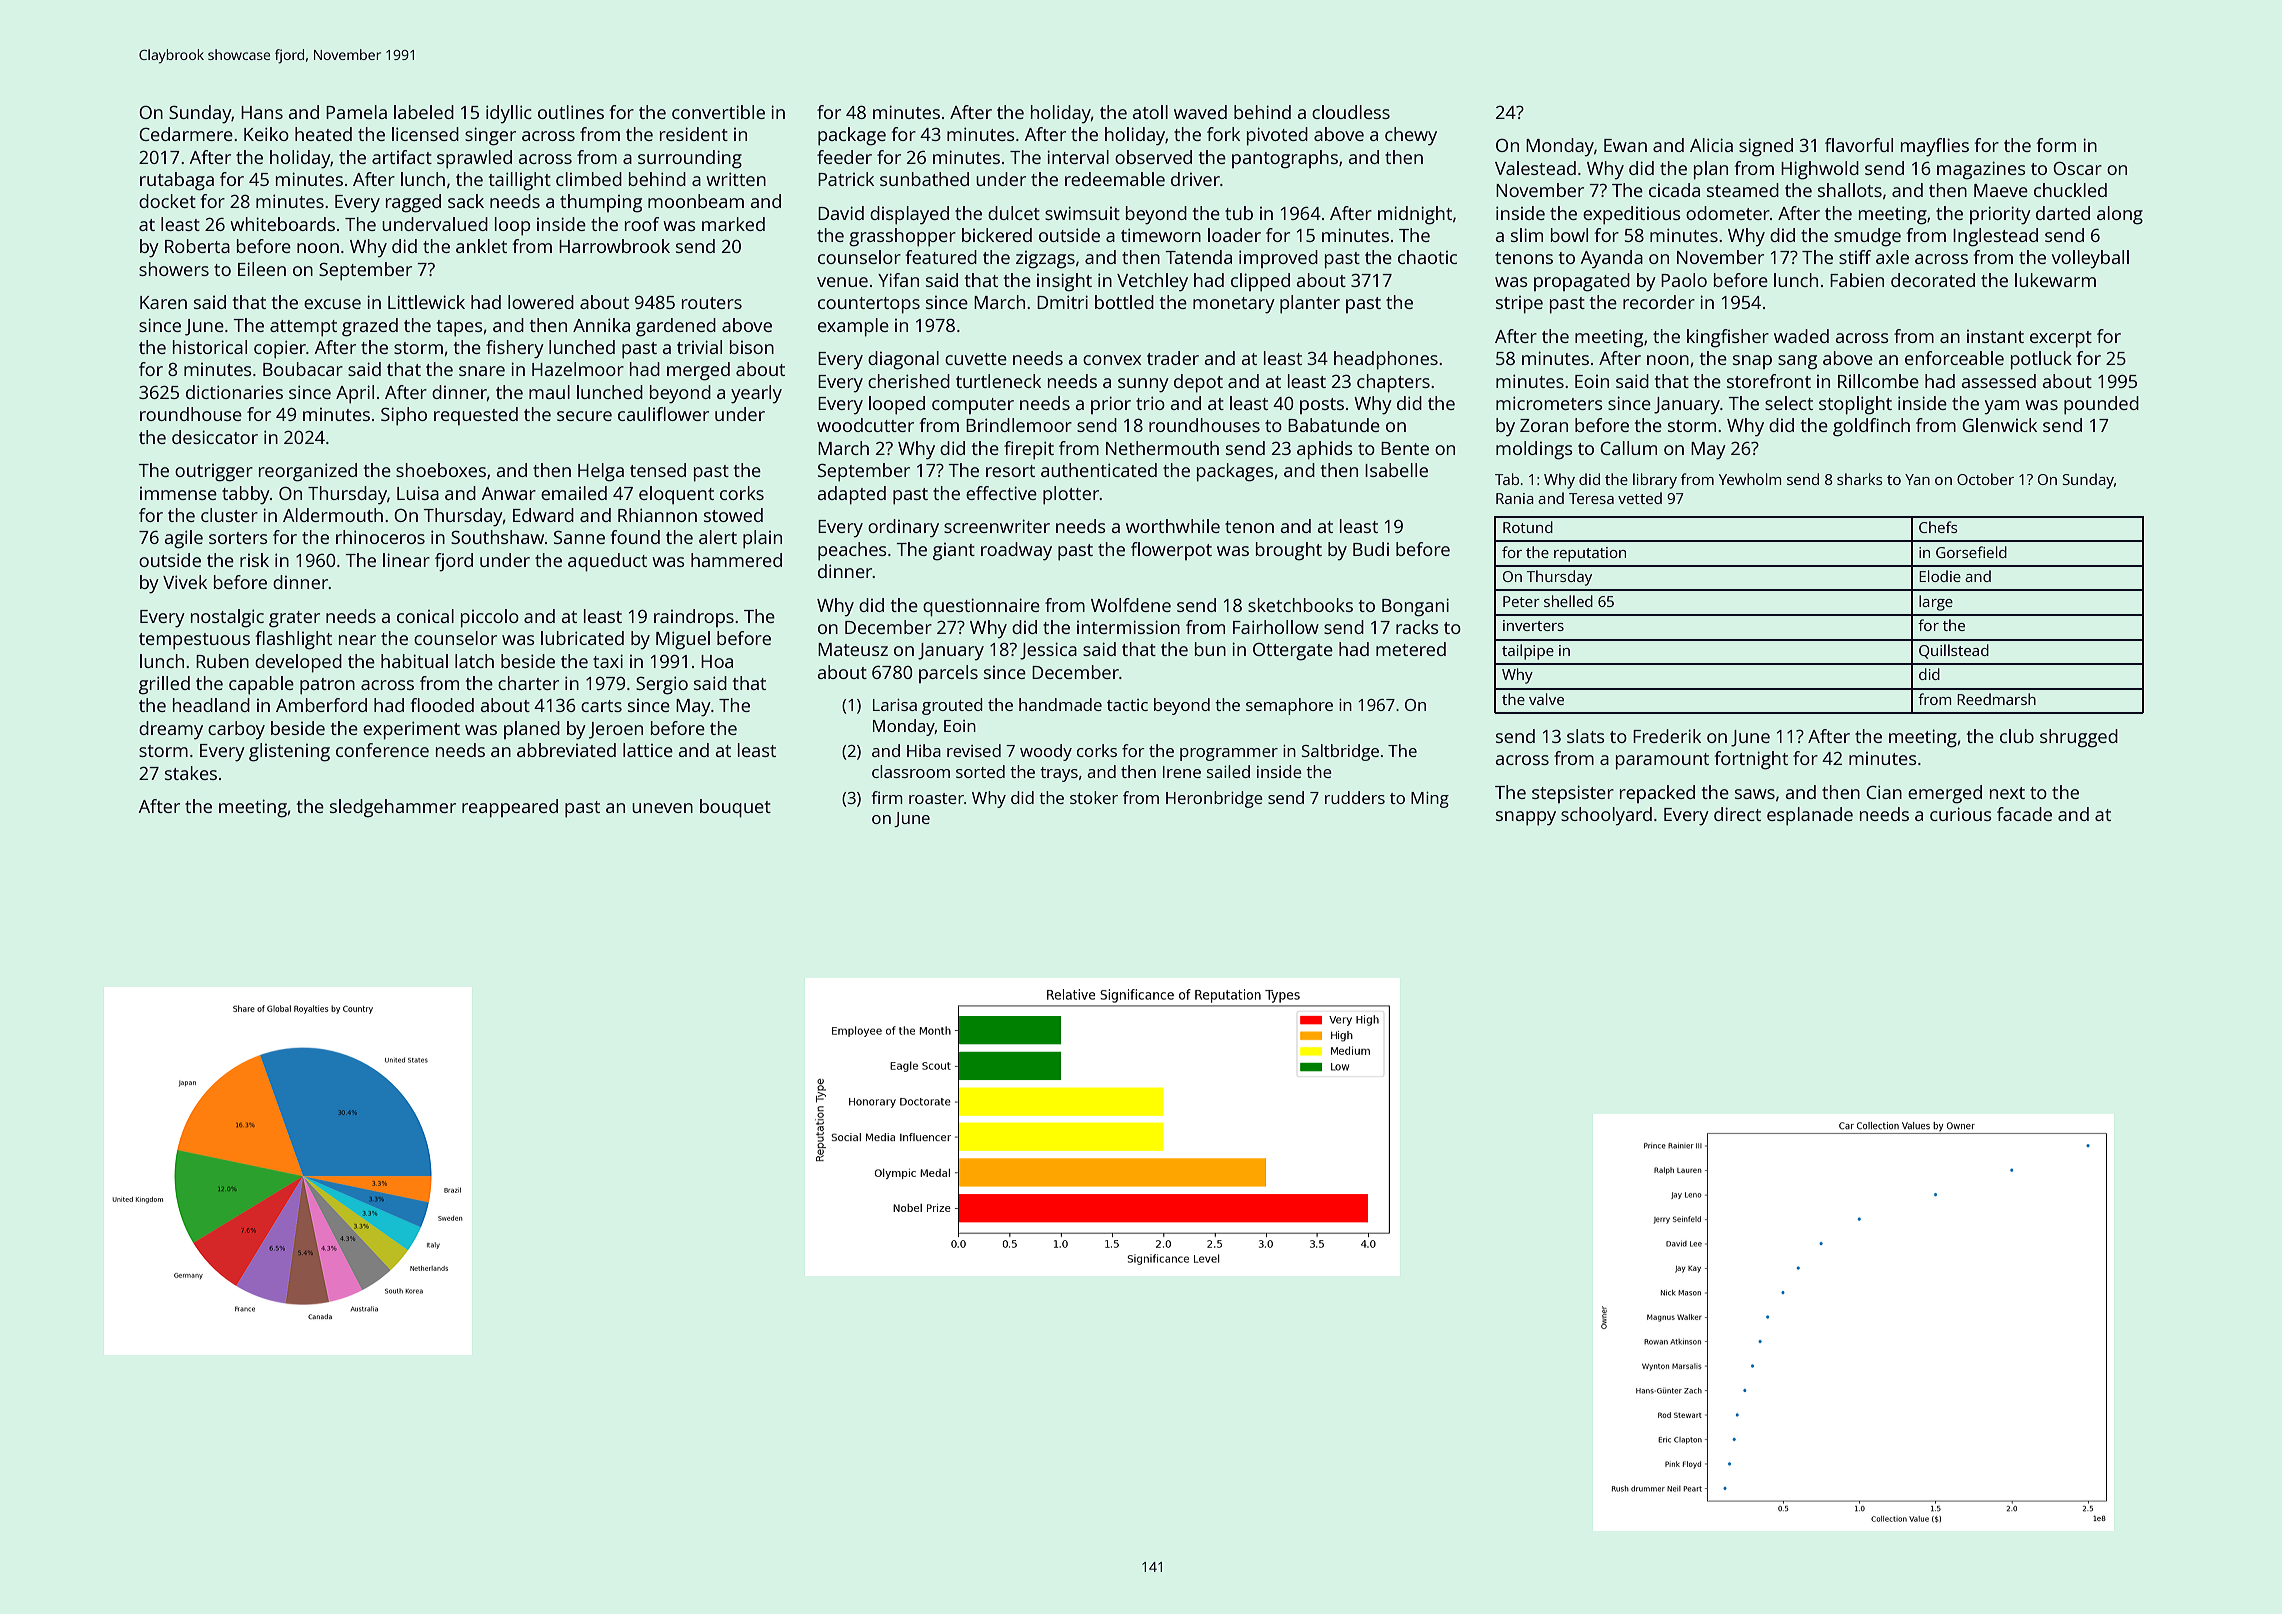 The height and width of the screenshot is (1614, 2282). What do you see at coordinates (1528, 527) in the screenshot?
I see `Rotund` at bounding box center [1528, 527].
